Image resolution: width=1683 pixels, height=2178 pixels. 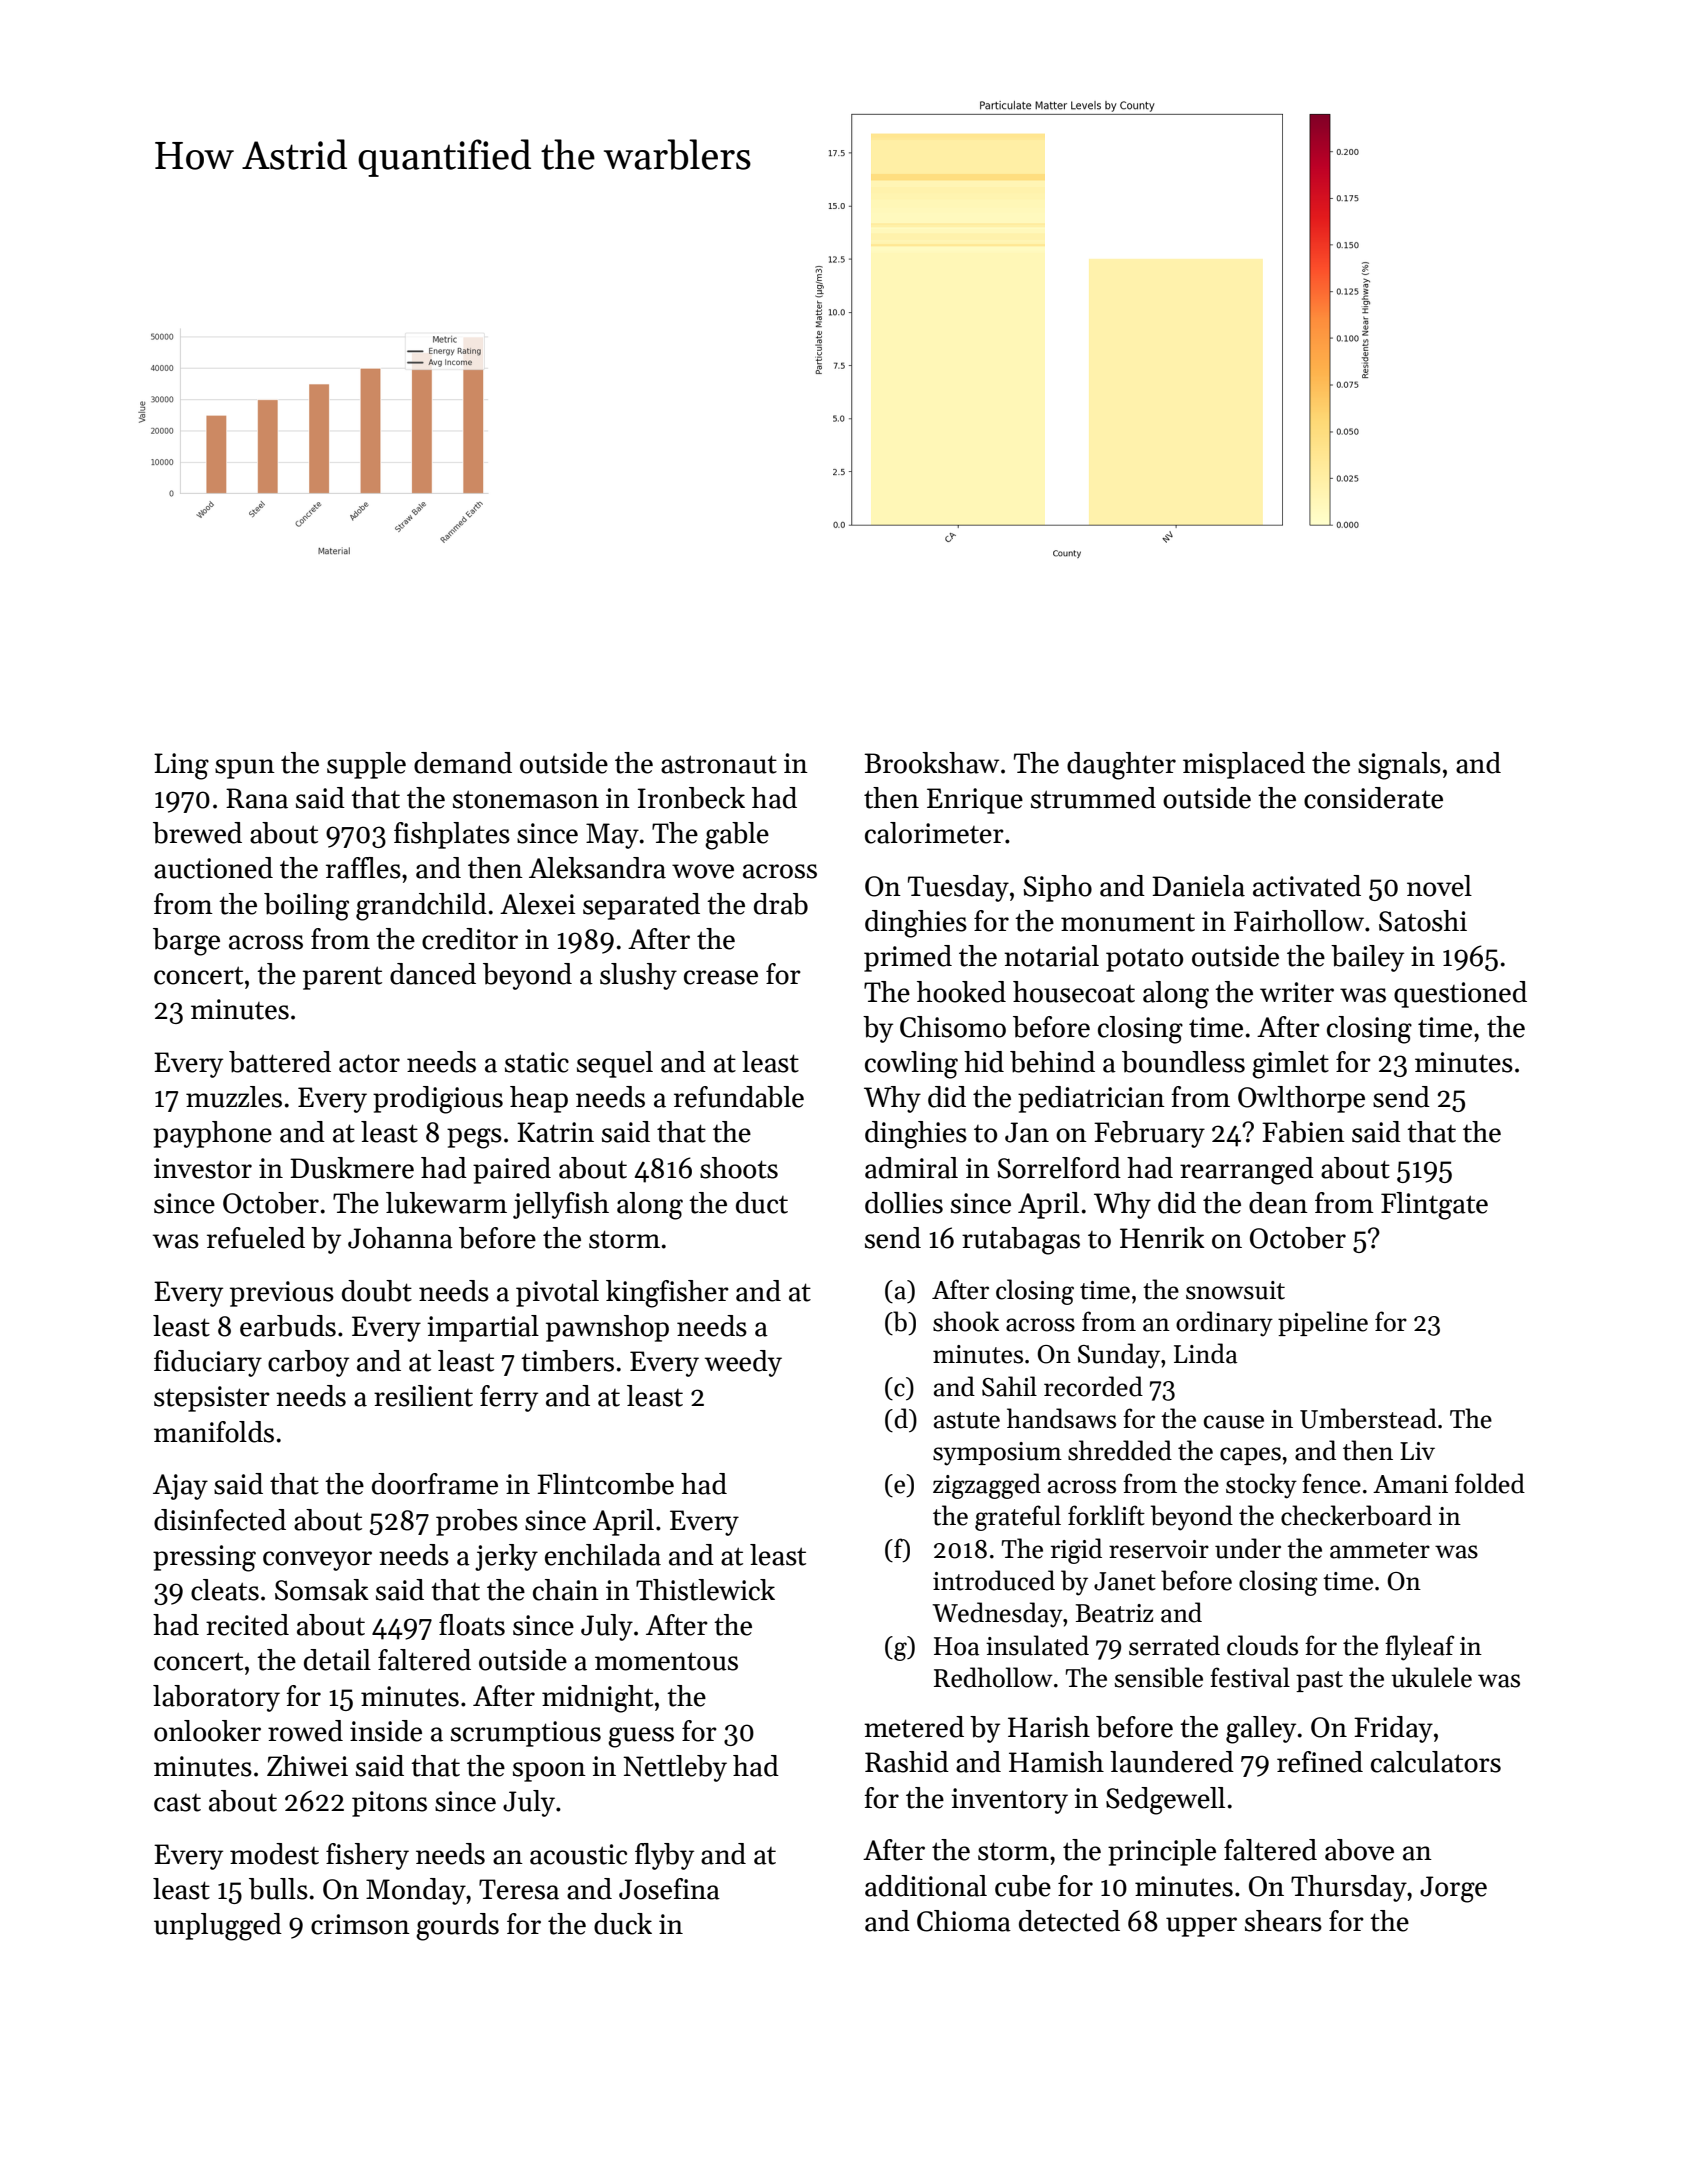 What do you see at coordinates (605, 1484) in the document?
I see `Flintcombe` at bounding box center [605, 1484].
